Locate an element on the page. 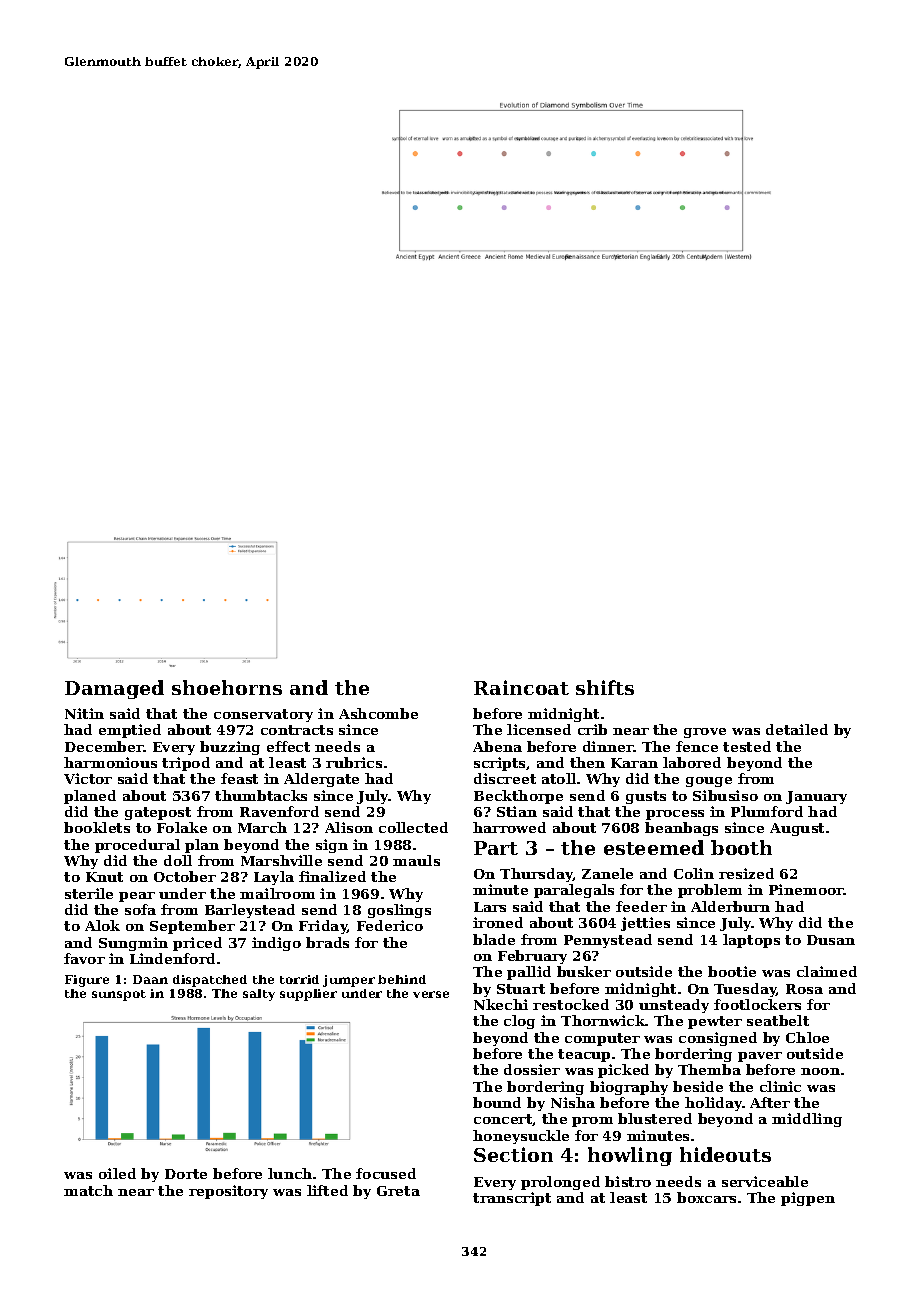  shoehorns is located at coordinates (227, 687).
